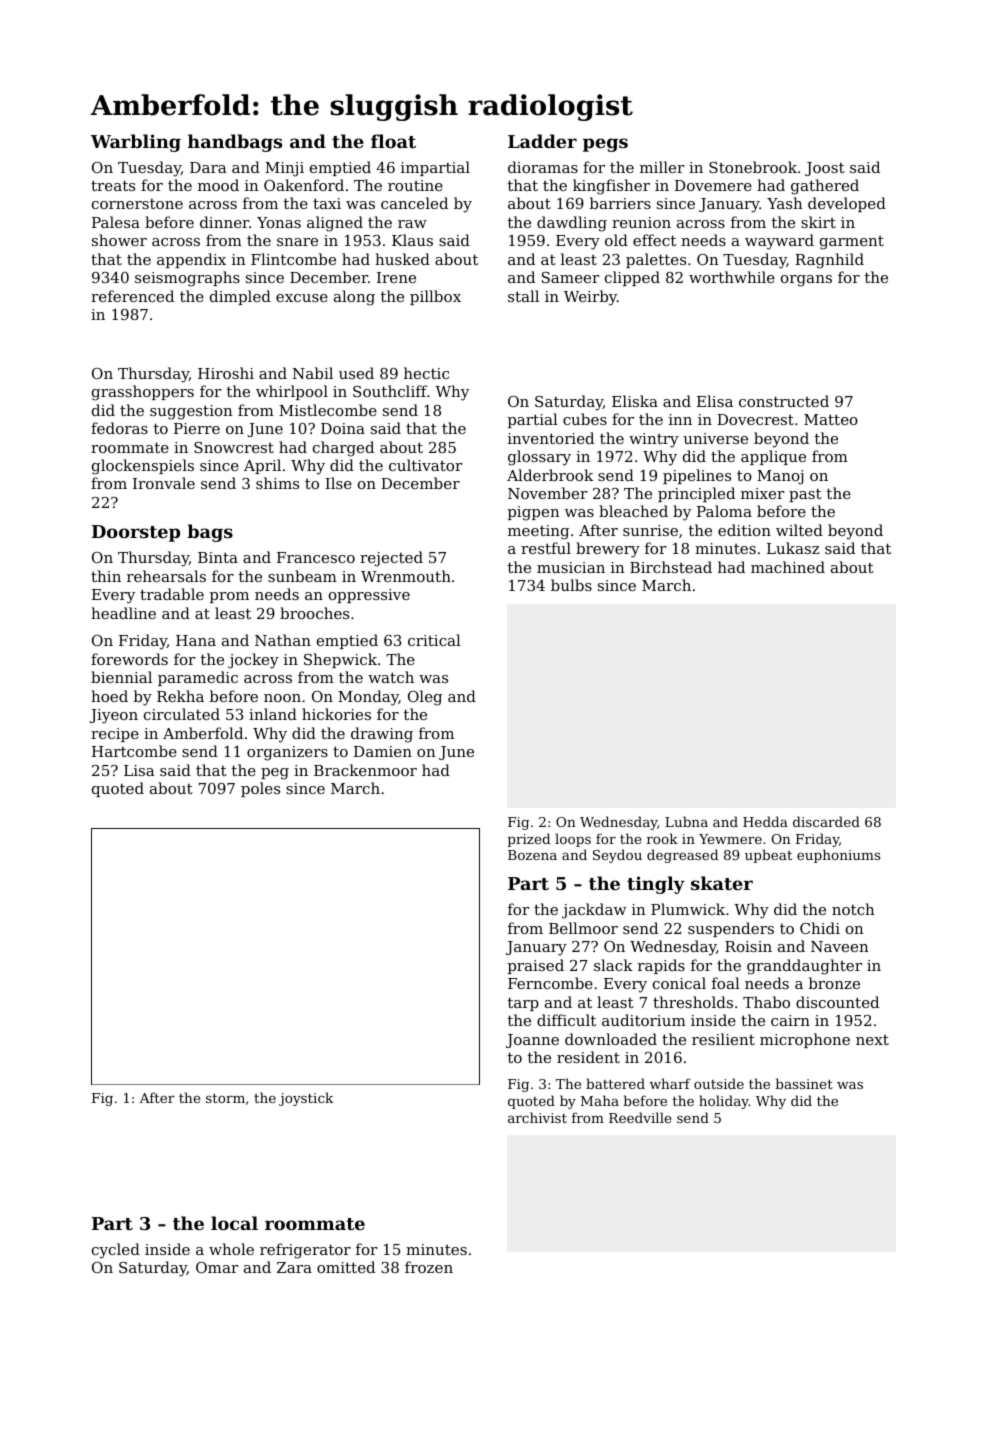 The image size is (987, 1430). Describe the element at coordinates (225, 1098) in the image. I see `storm` at that location.
